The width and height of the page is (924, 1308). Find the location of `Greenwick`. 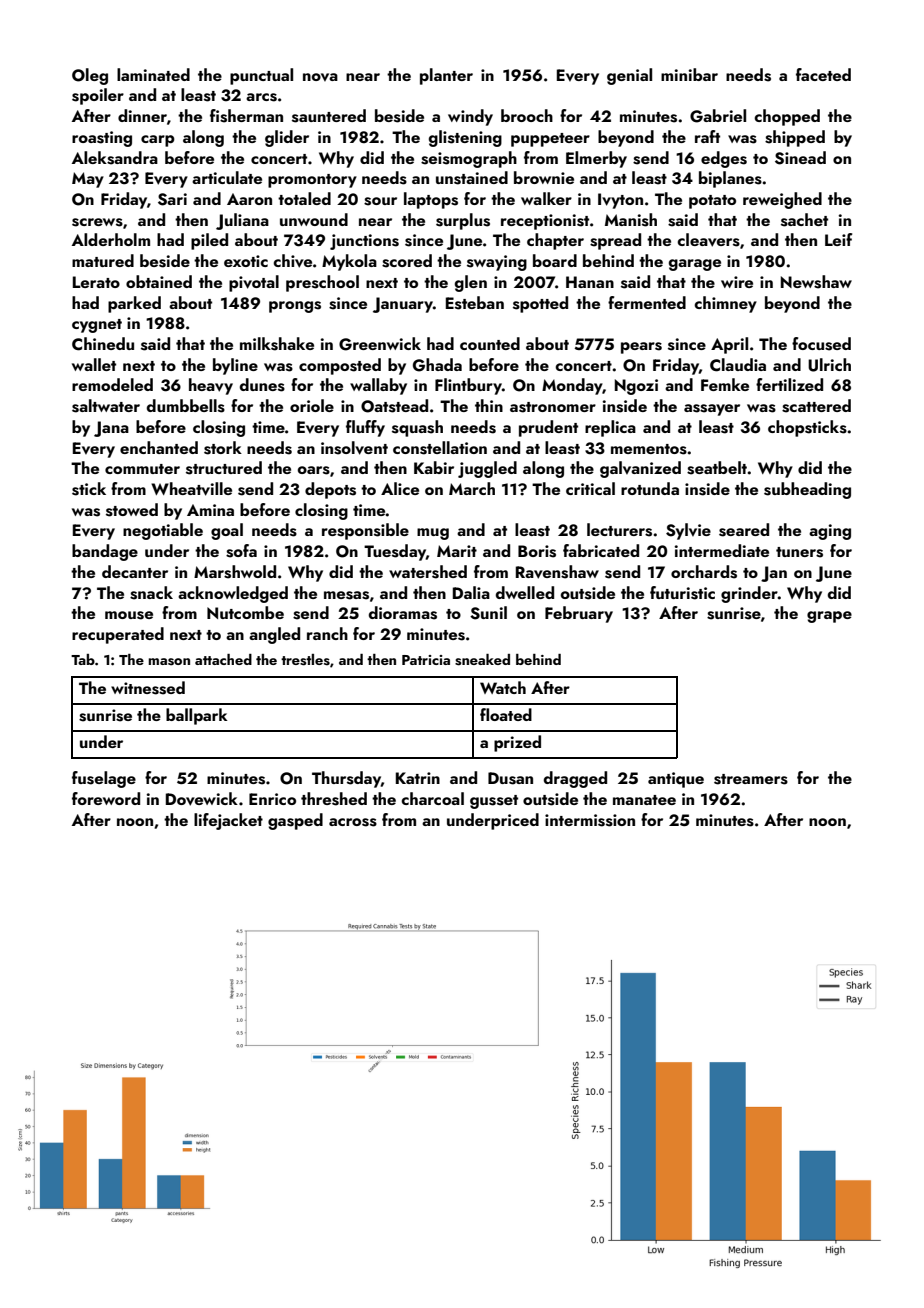

Greenwick is located at coordinates (380, 344).
